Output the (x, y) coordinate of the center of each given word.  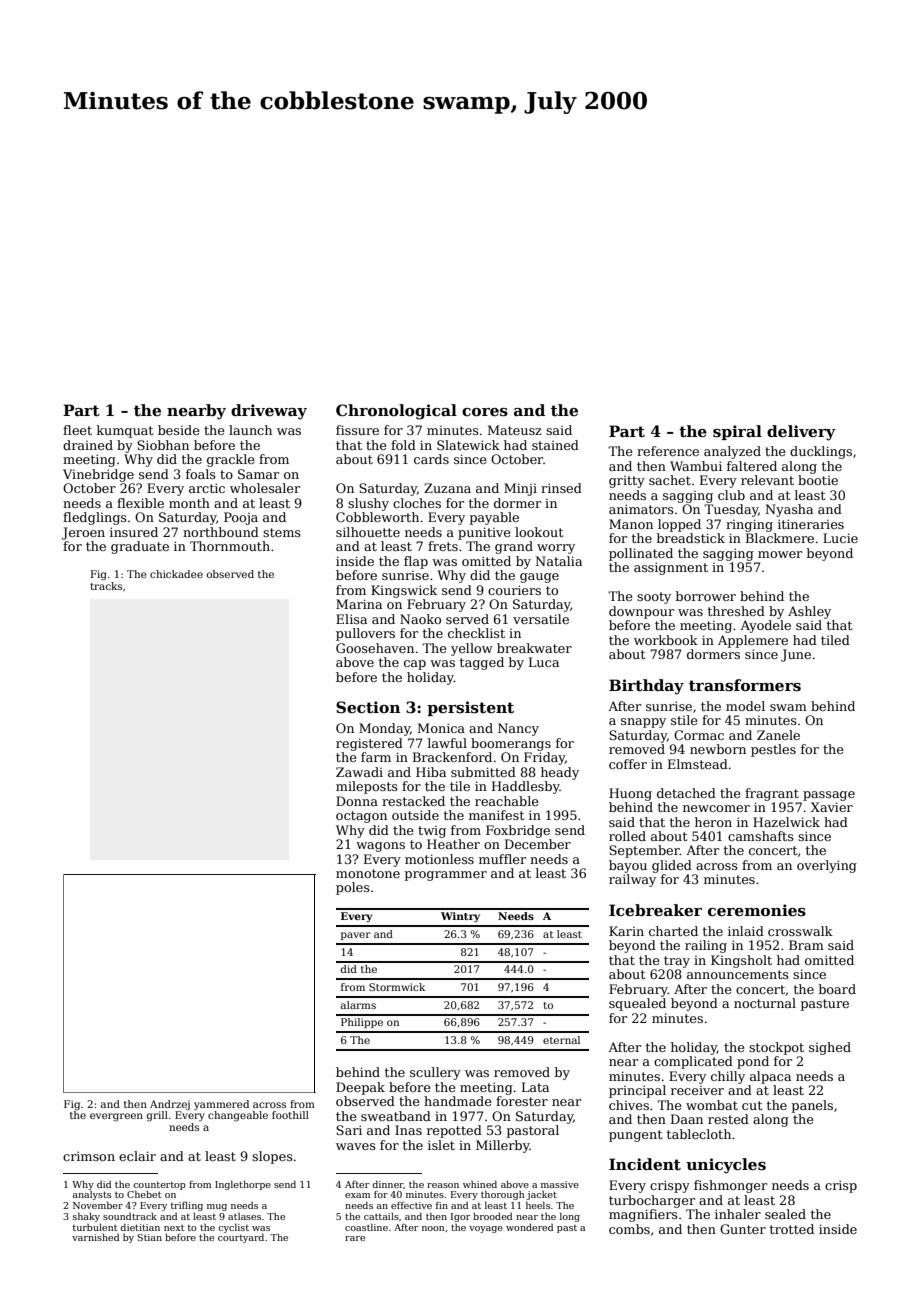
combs (629, 1229)
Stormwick (397, 987)
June (796, 655)
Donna (357, 801)
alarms (358, 1005)
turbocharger (652, 1201)
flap (416, 562)
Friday (544, 758)
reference (668, 451)
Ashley (809, 612)
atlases (244, 1216)
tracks (106, 586)
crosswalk (800, 931)
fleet (77, 430)
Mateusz (515, 430)
